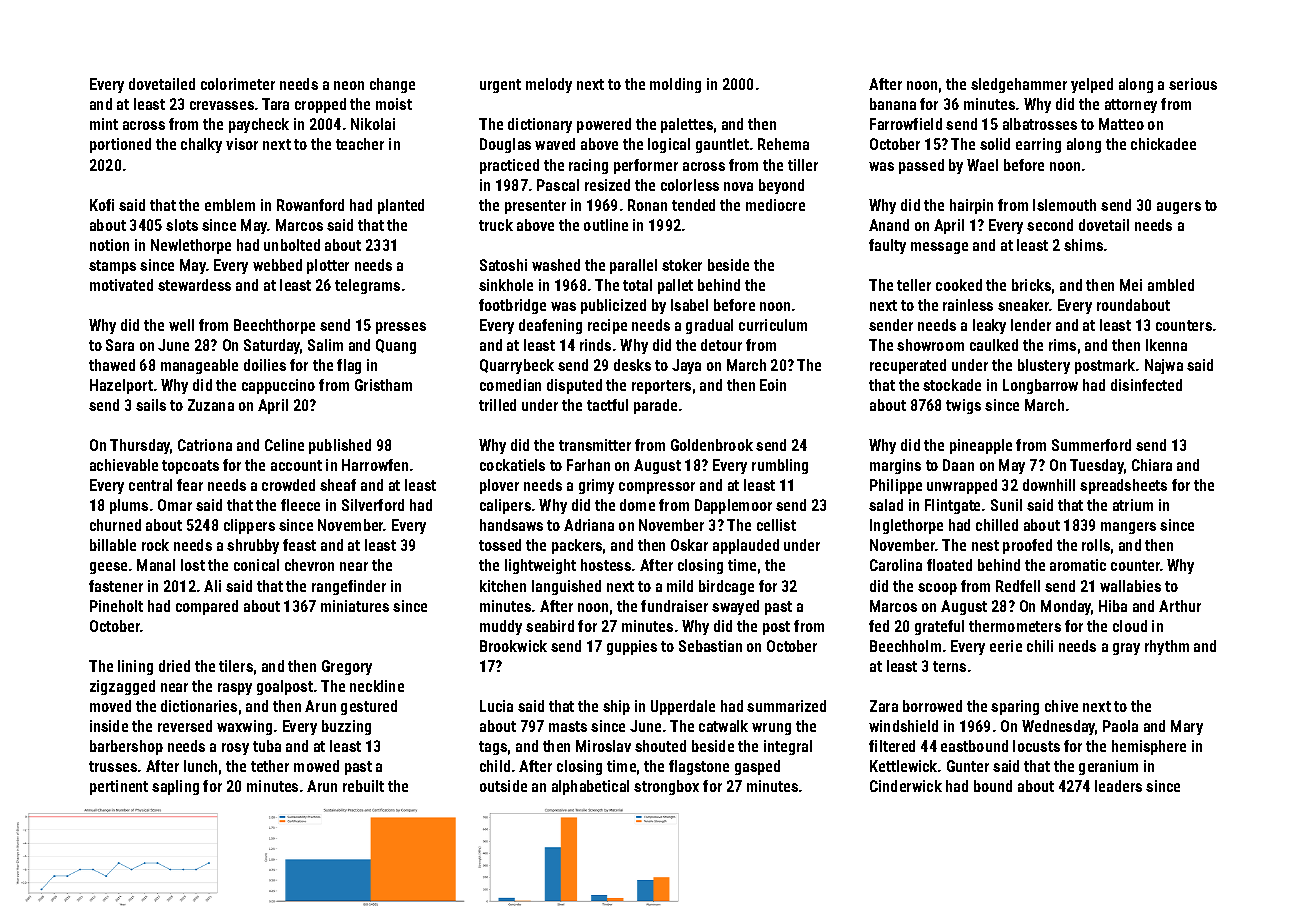 The width and height of the screenshot is (1308, 924). Describe the element at coordinates (181, 325) in the screenshot. I see `well` at that location.
